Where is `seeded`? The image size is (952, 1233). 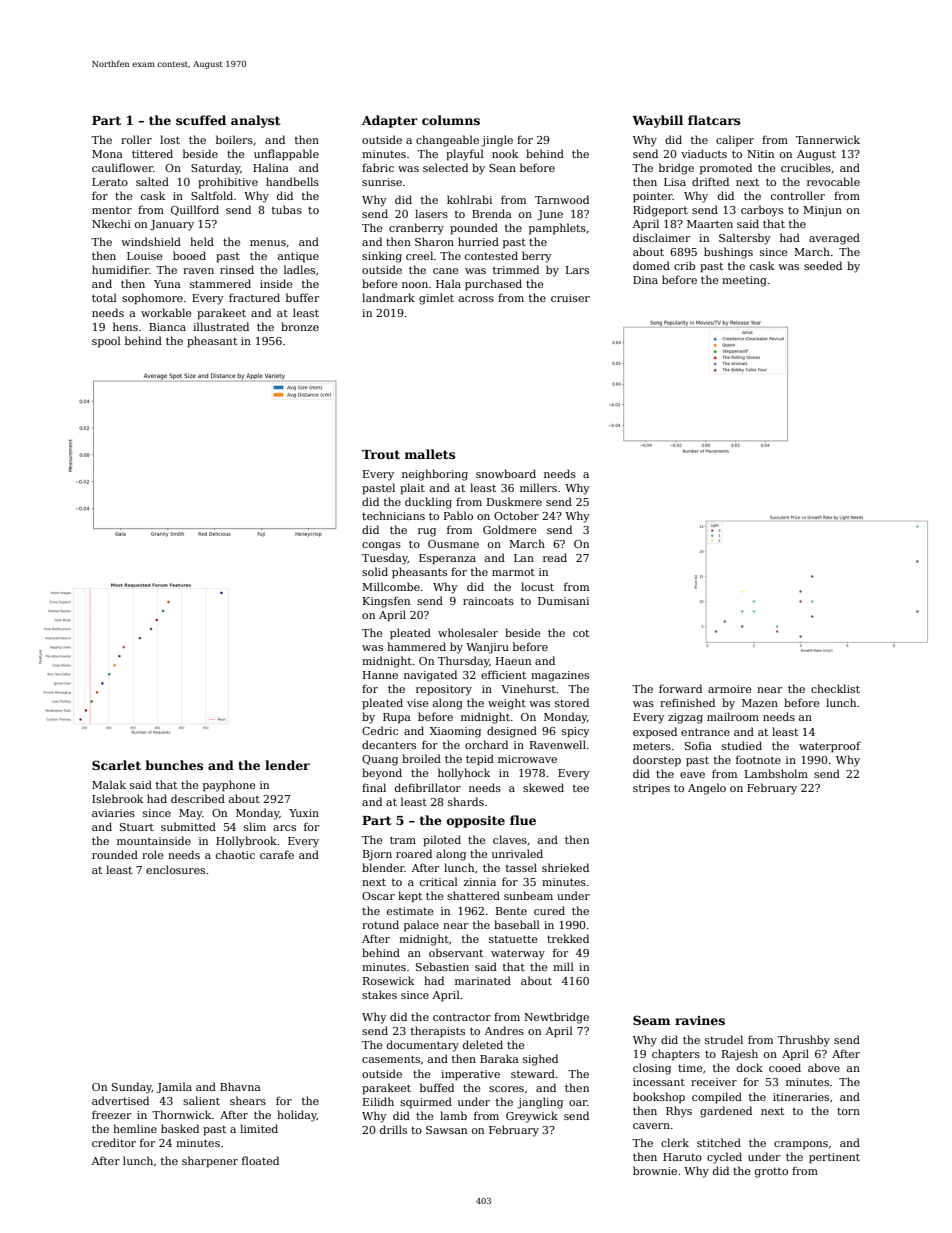
seeded is located at coordinates (823, 265).
